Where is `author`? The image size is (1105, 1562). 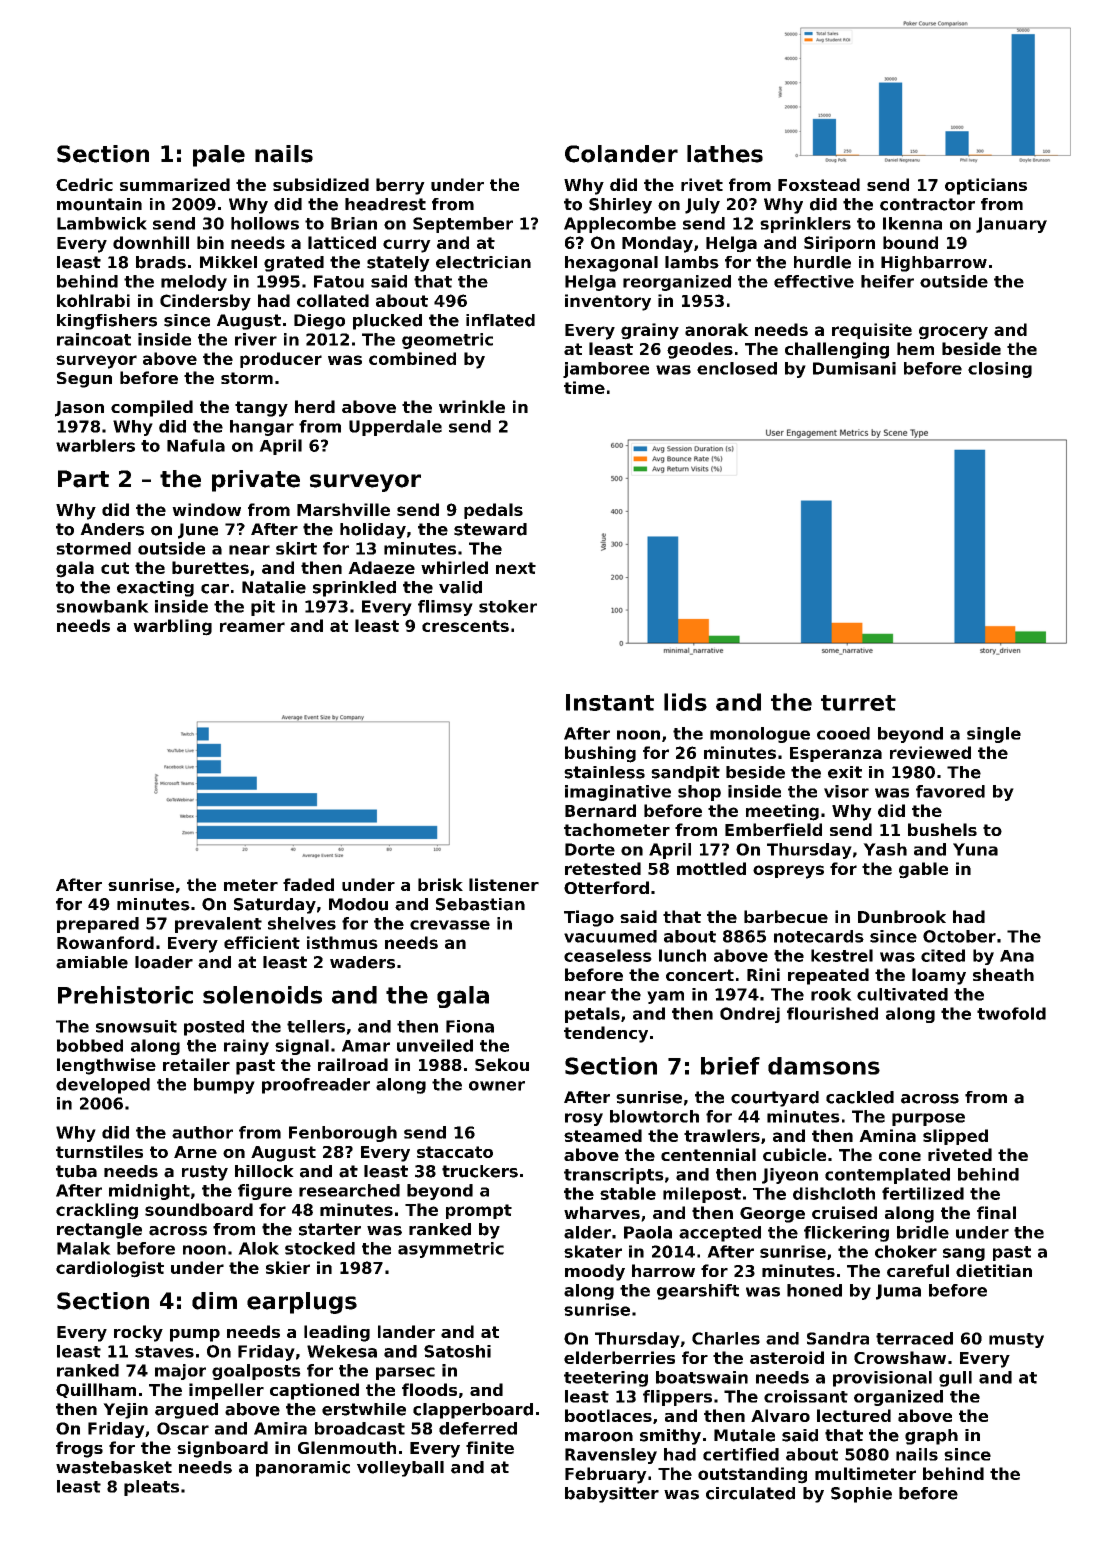 author is located at coordinates (202, 1132).
